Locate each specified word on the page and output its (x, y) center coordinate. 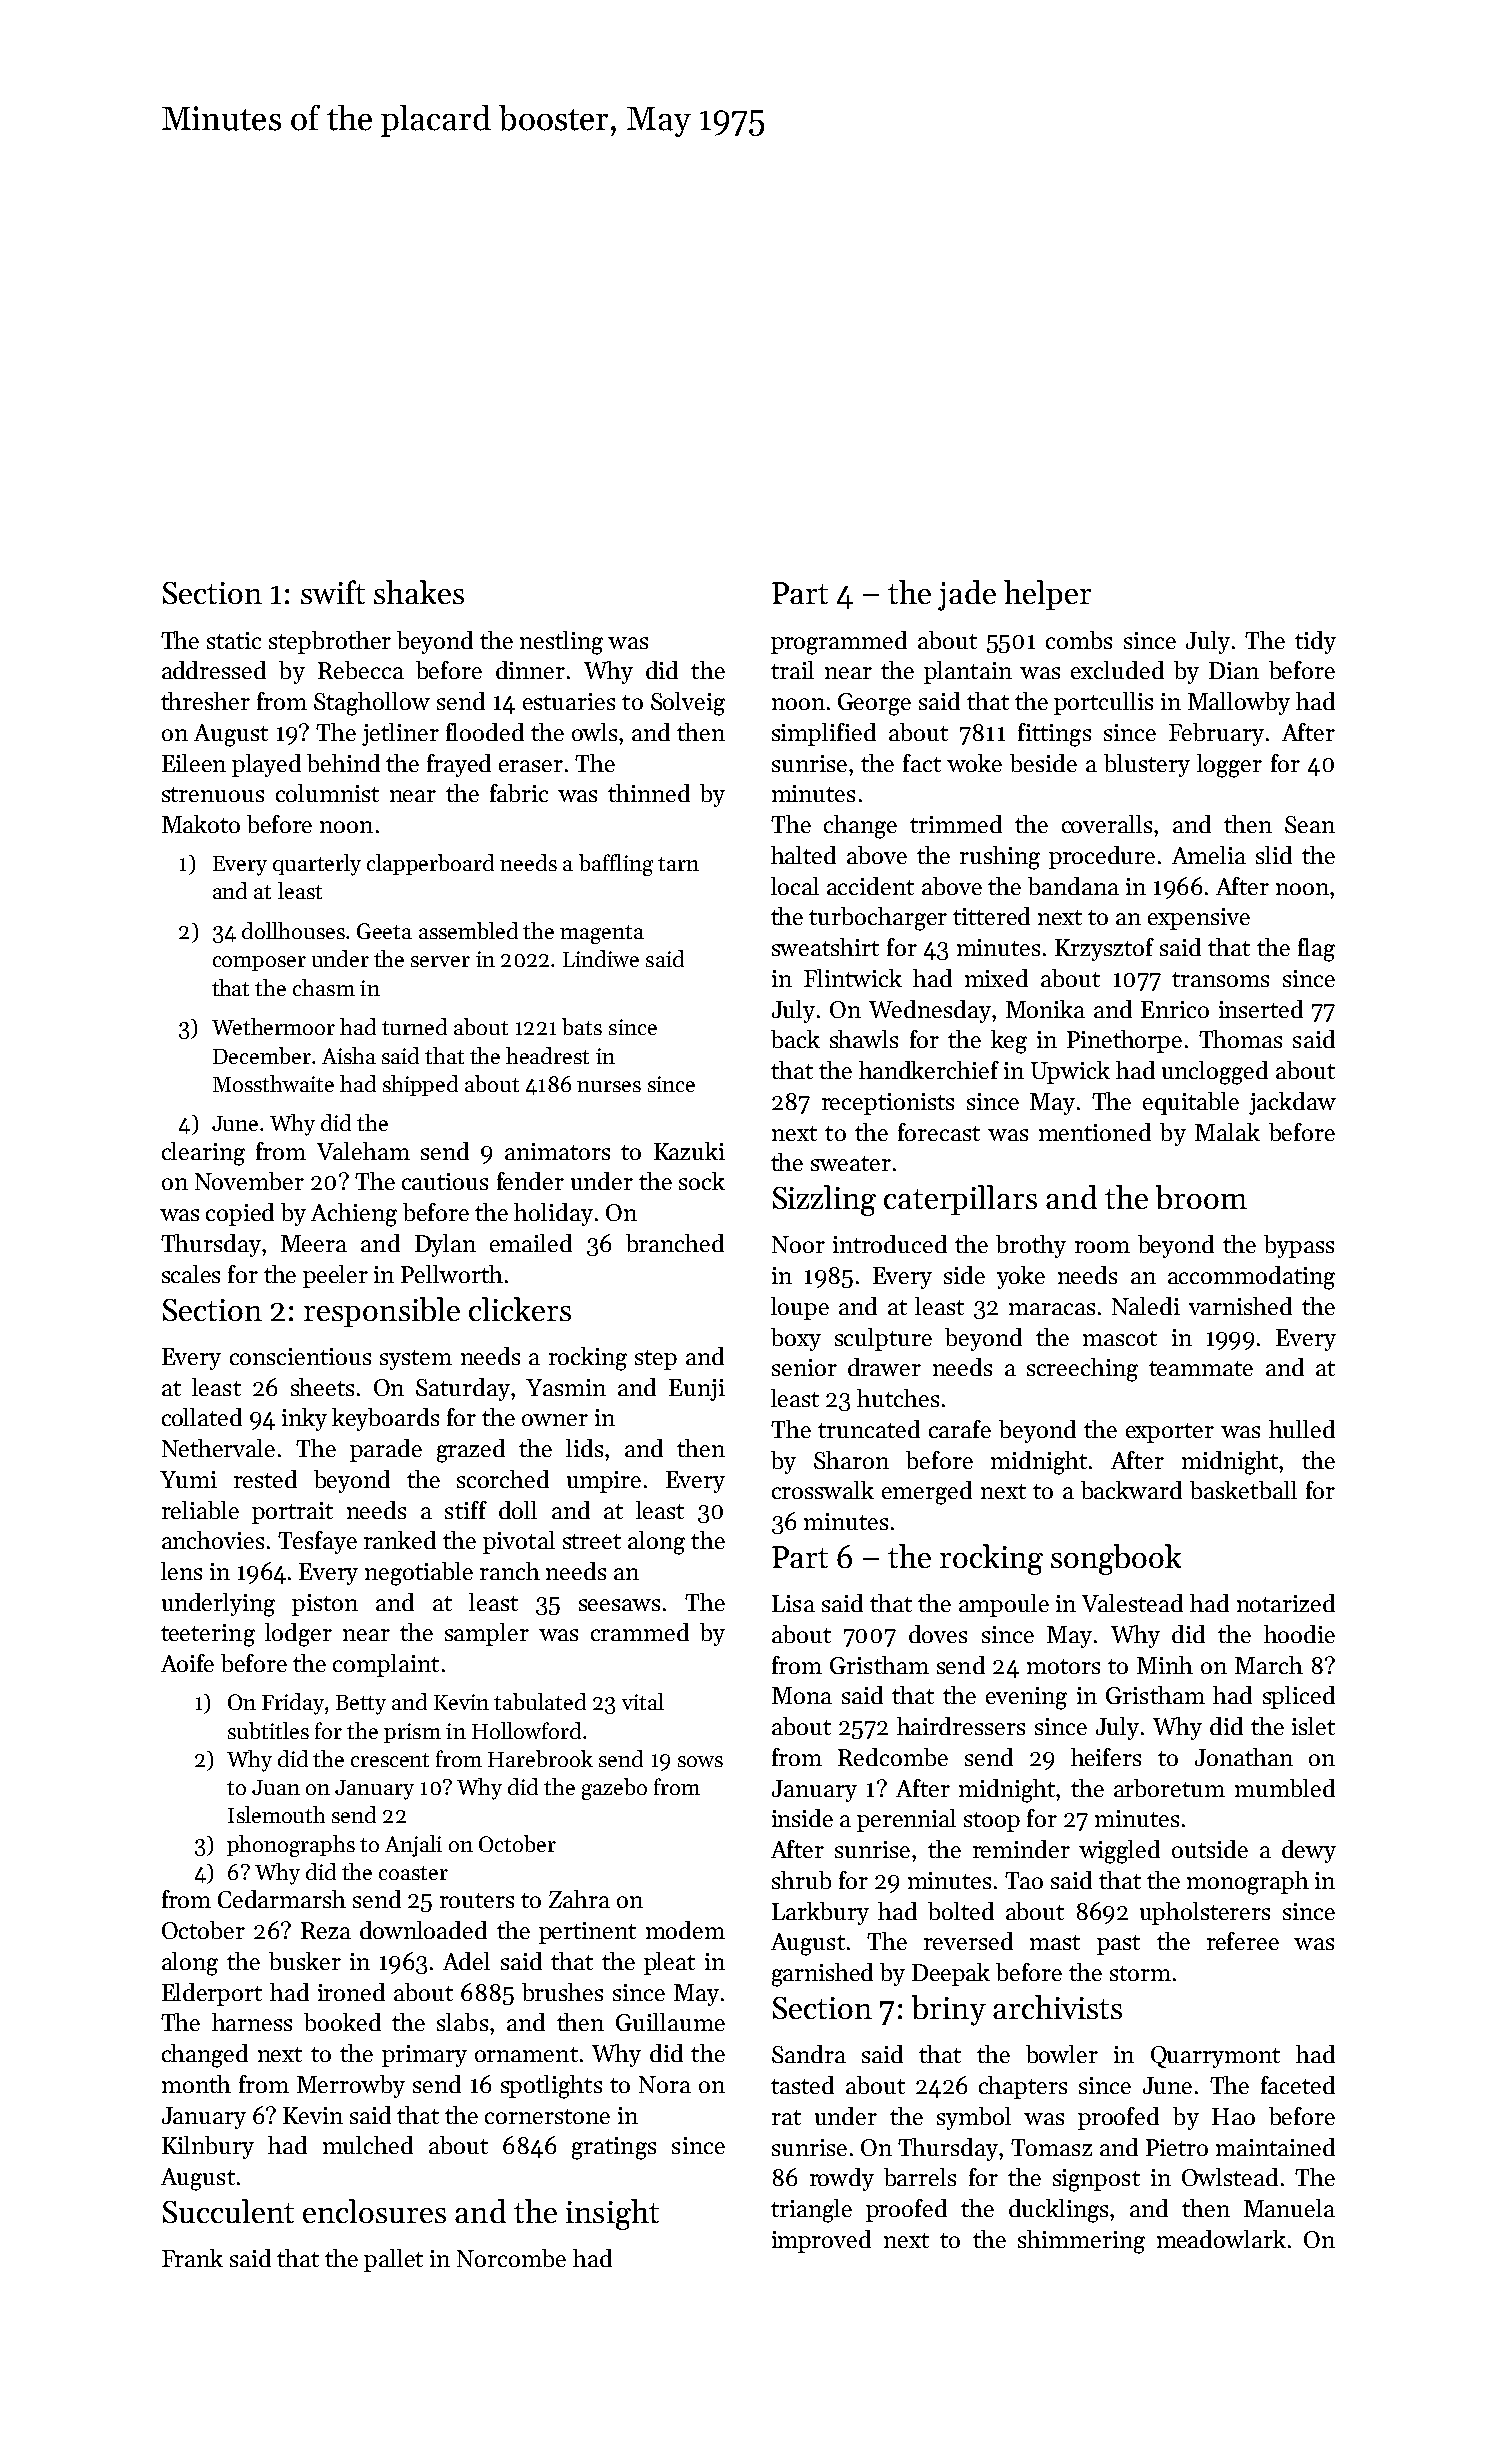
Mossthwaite (273, 1083)
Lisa (793, 1603)
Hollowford (526, 1730)
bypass (1299, 1246)
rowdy (842, 2179)
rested (265, 1479)
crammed (640, 1632)
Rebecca (361, 670)
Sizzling (824, 1200)
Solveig (688, 704)
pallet (393, 2260)
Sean (1310, 824)
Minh (1165, 1665)
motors (1063, 1666)
